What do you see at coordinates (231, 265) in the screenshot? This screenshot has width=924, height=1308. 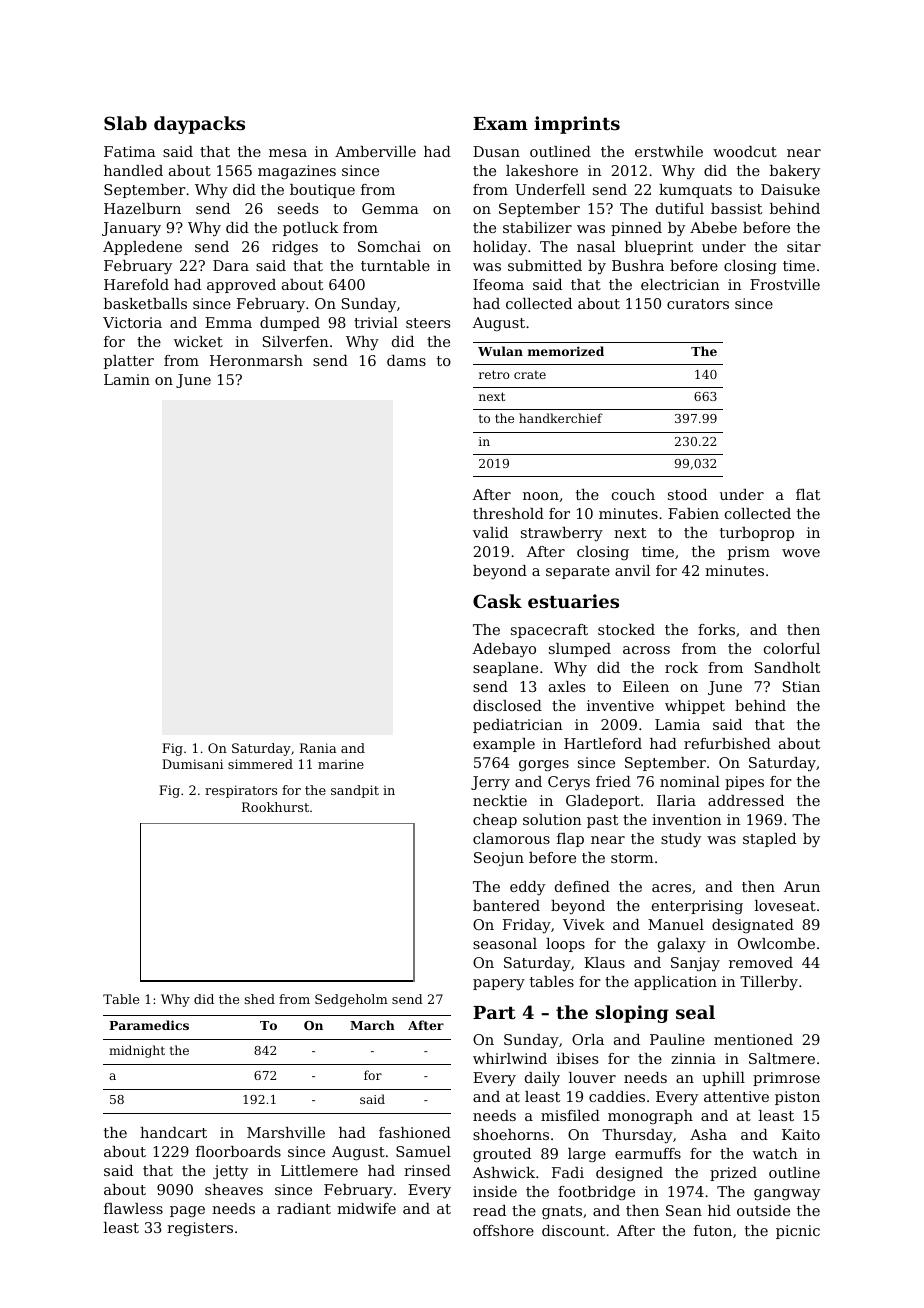 I see `Dara` at bounding box center [231, 265].
